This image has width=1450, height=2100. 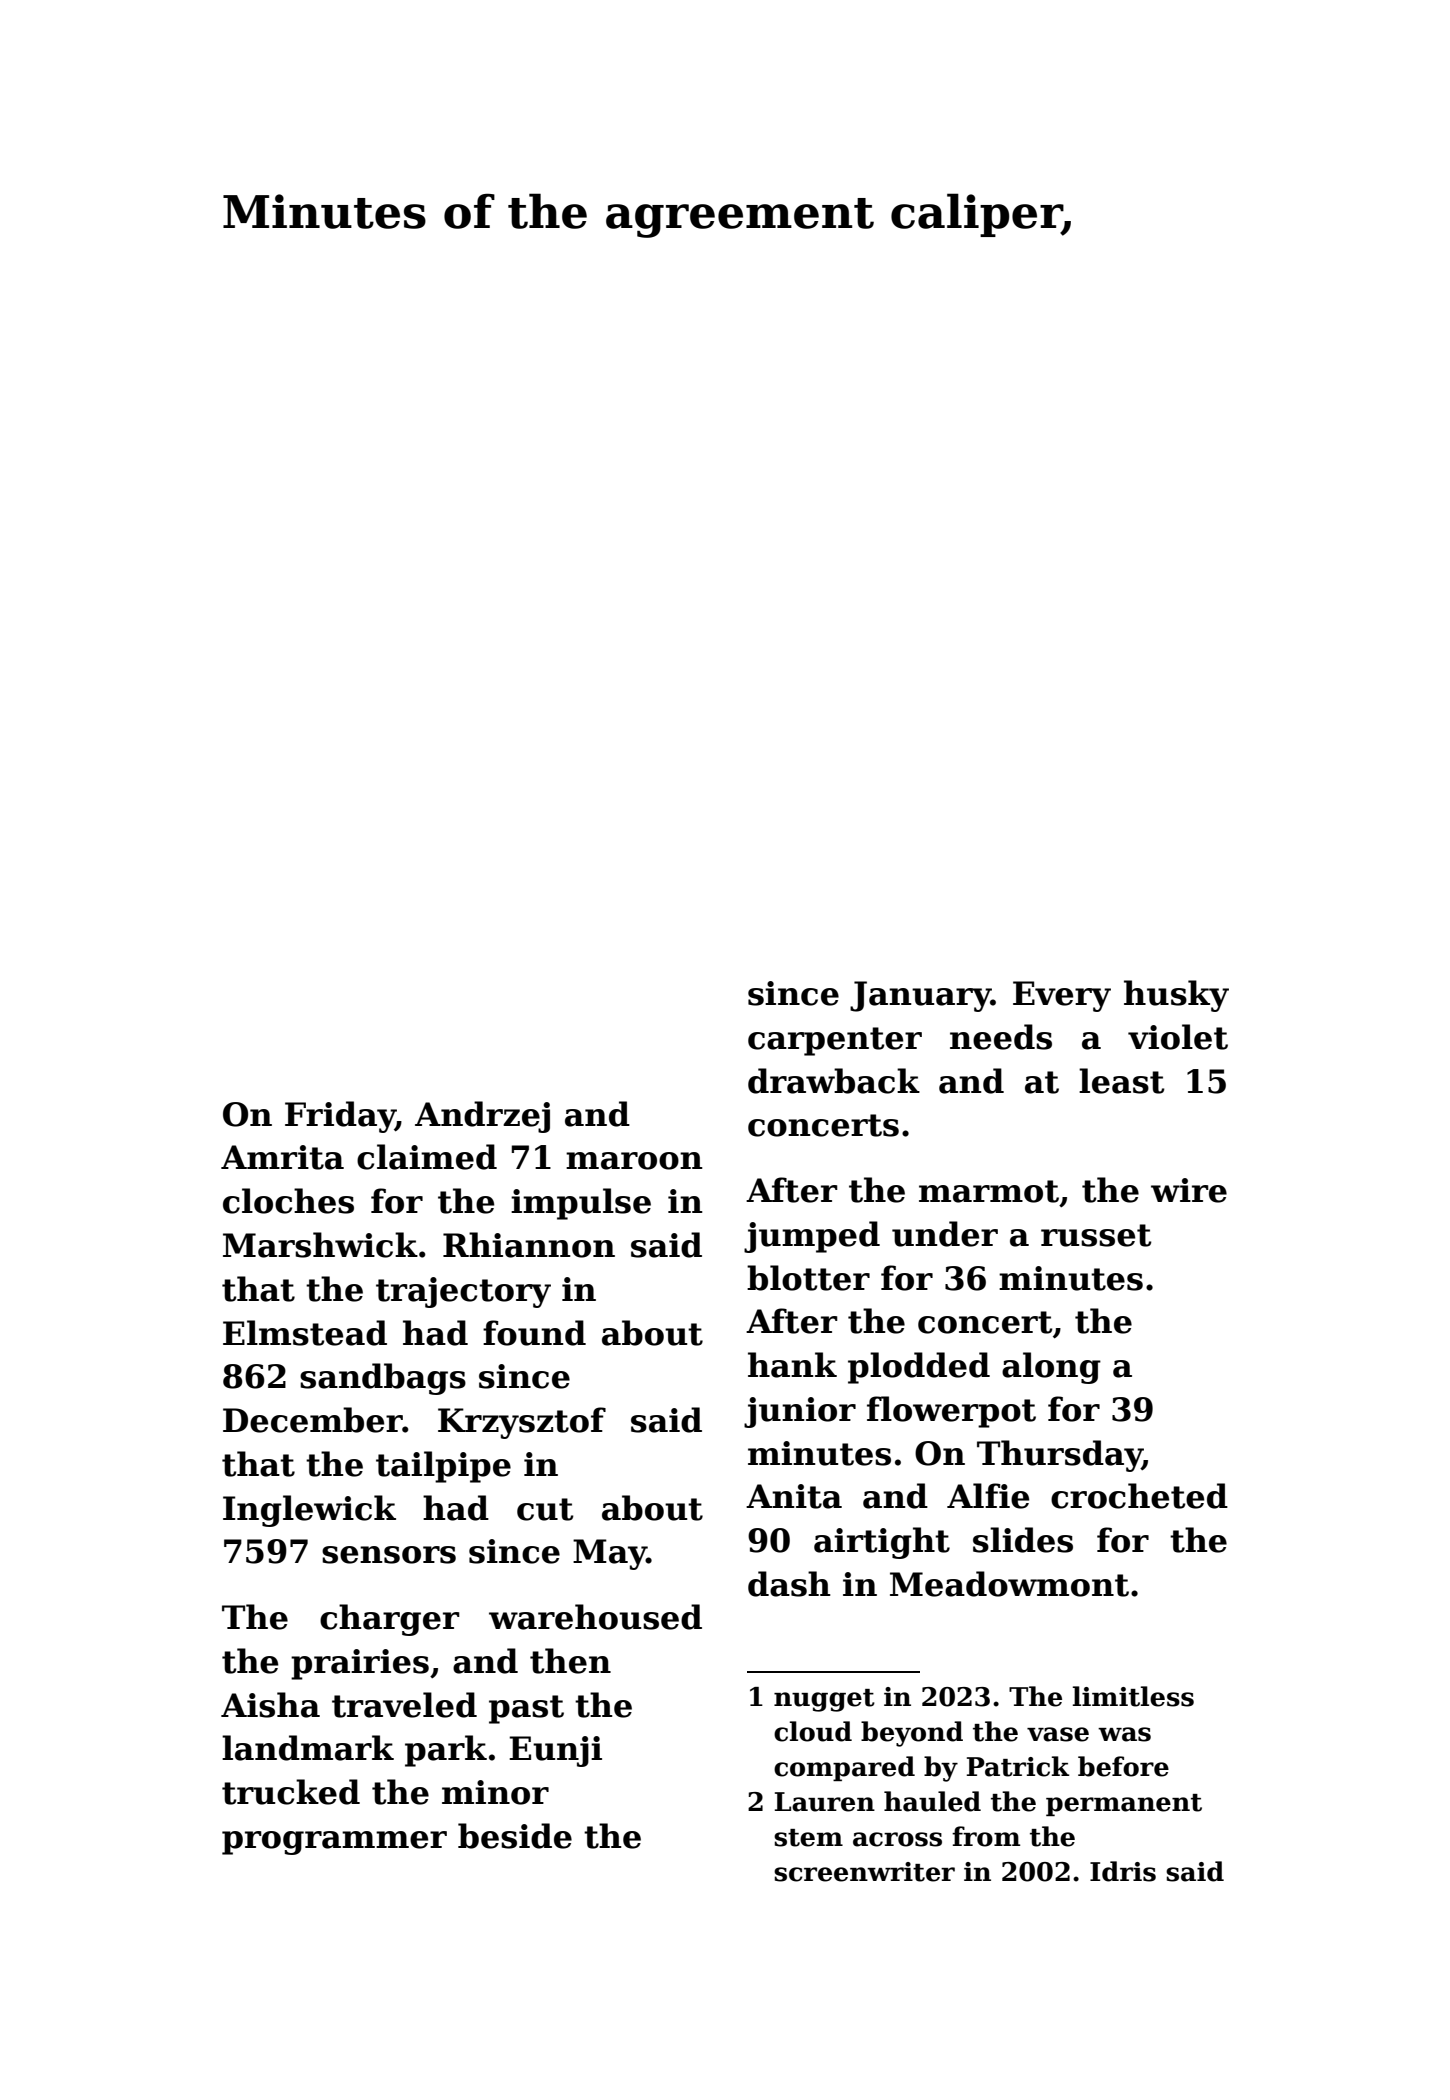 I want to click on programmer, so click(x=334, y=1843).
